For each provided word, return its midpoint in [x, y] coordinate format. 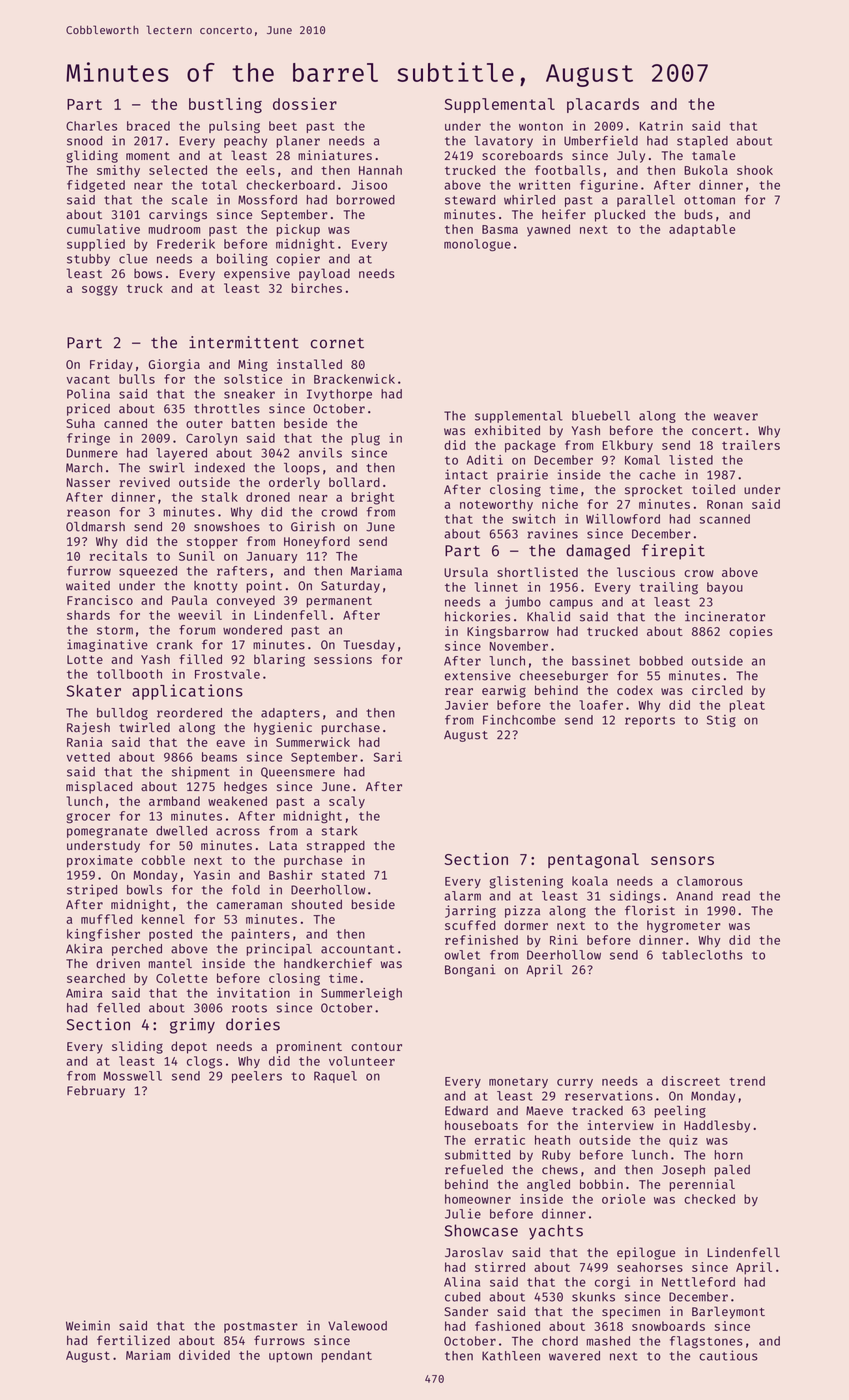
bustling [225, 105]
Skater [94, 691]
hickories [477, 616]
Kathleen [511, 1356]
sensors [682, 860]
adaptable [702, 230]
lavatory [503, 142]
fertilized [133, 1340]
